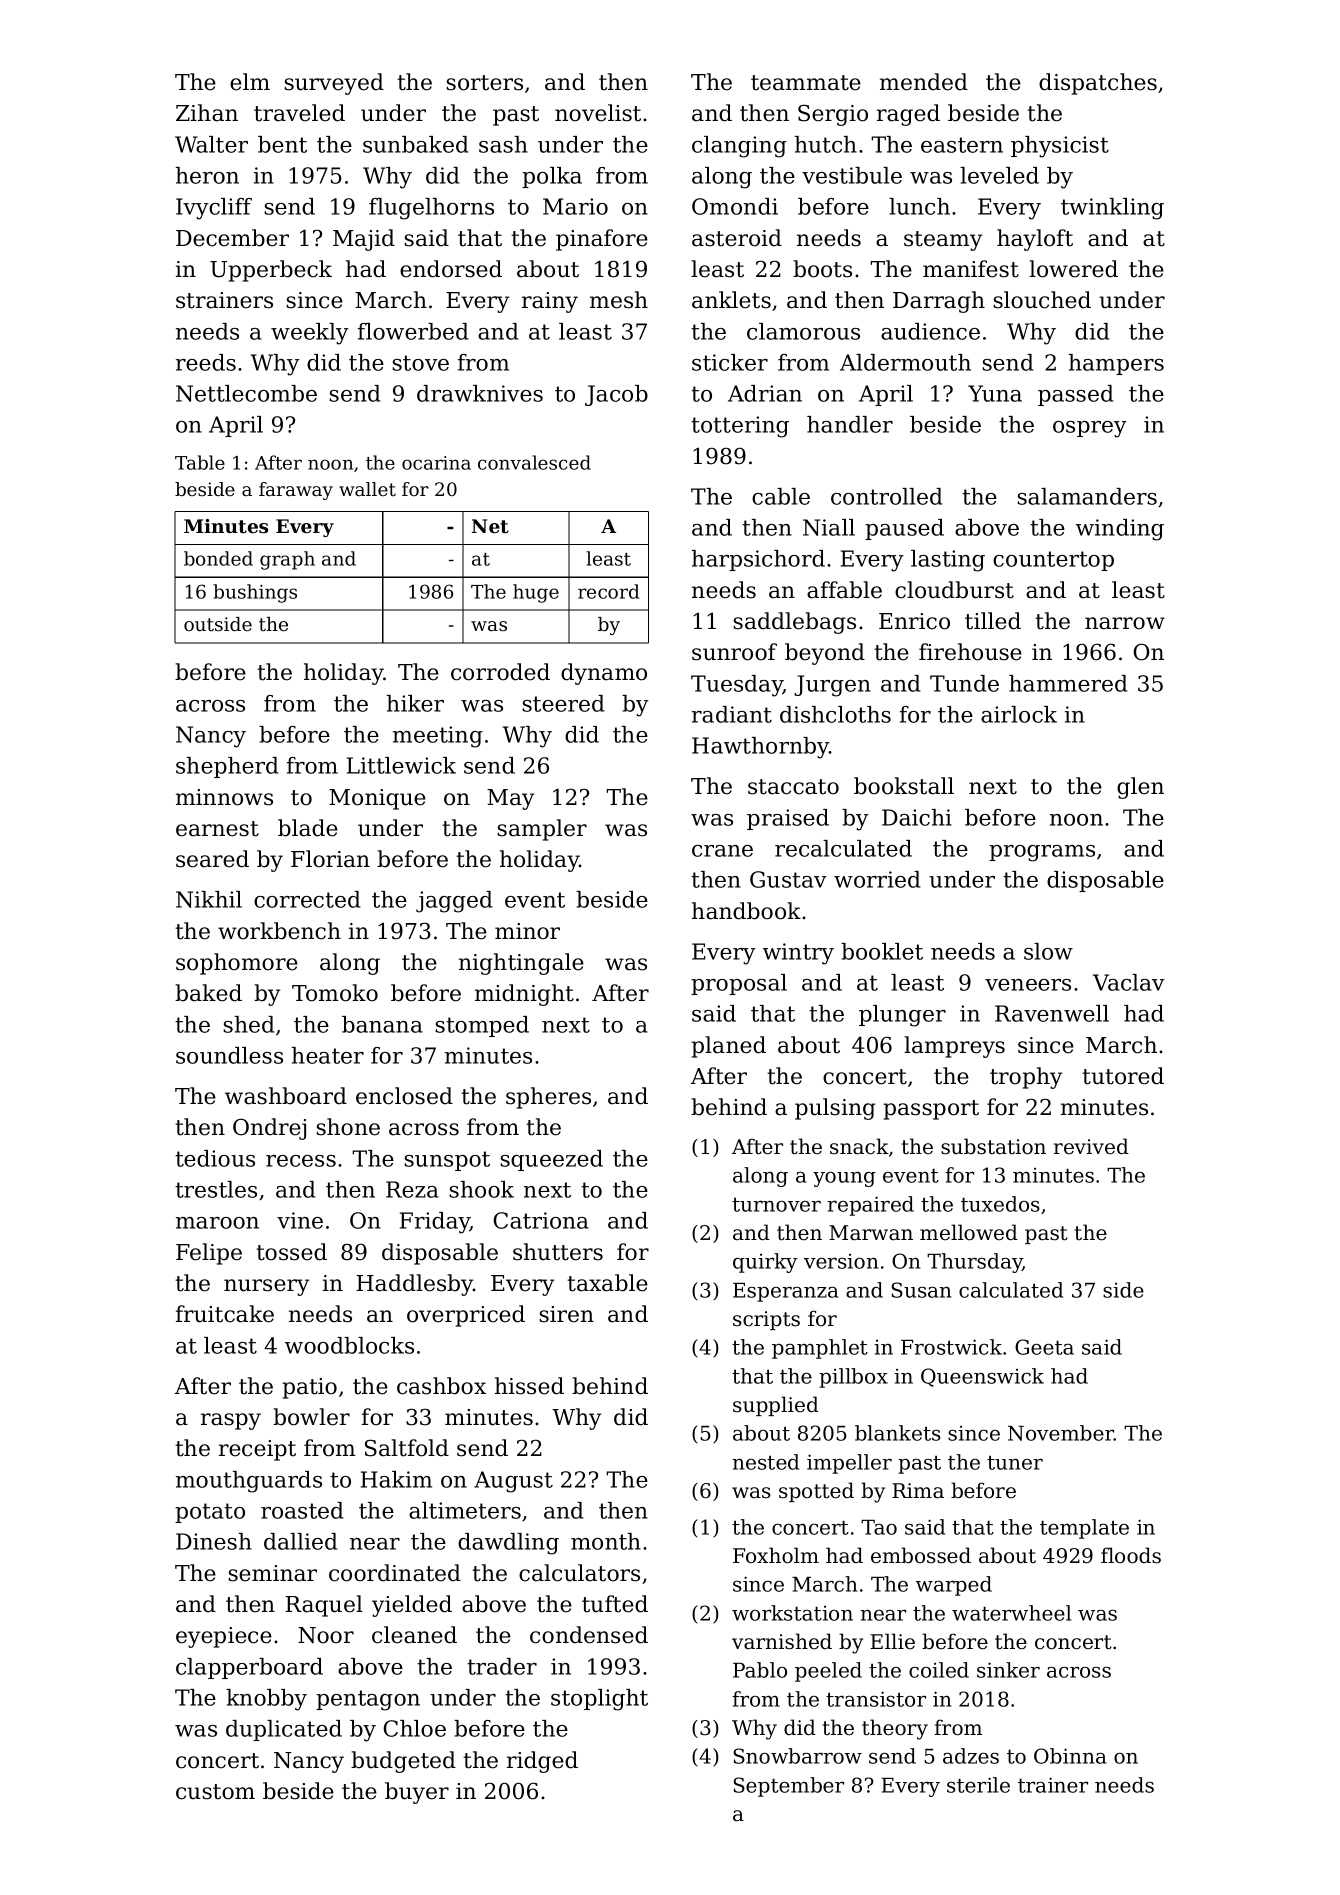  I want to click on booklet, so click(882, 951).
